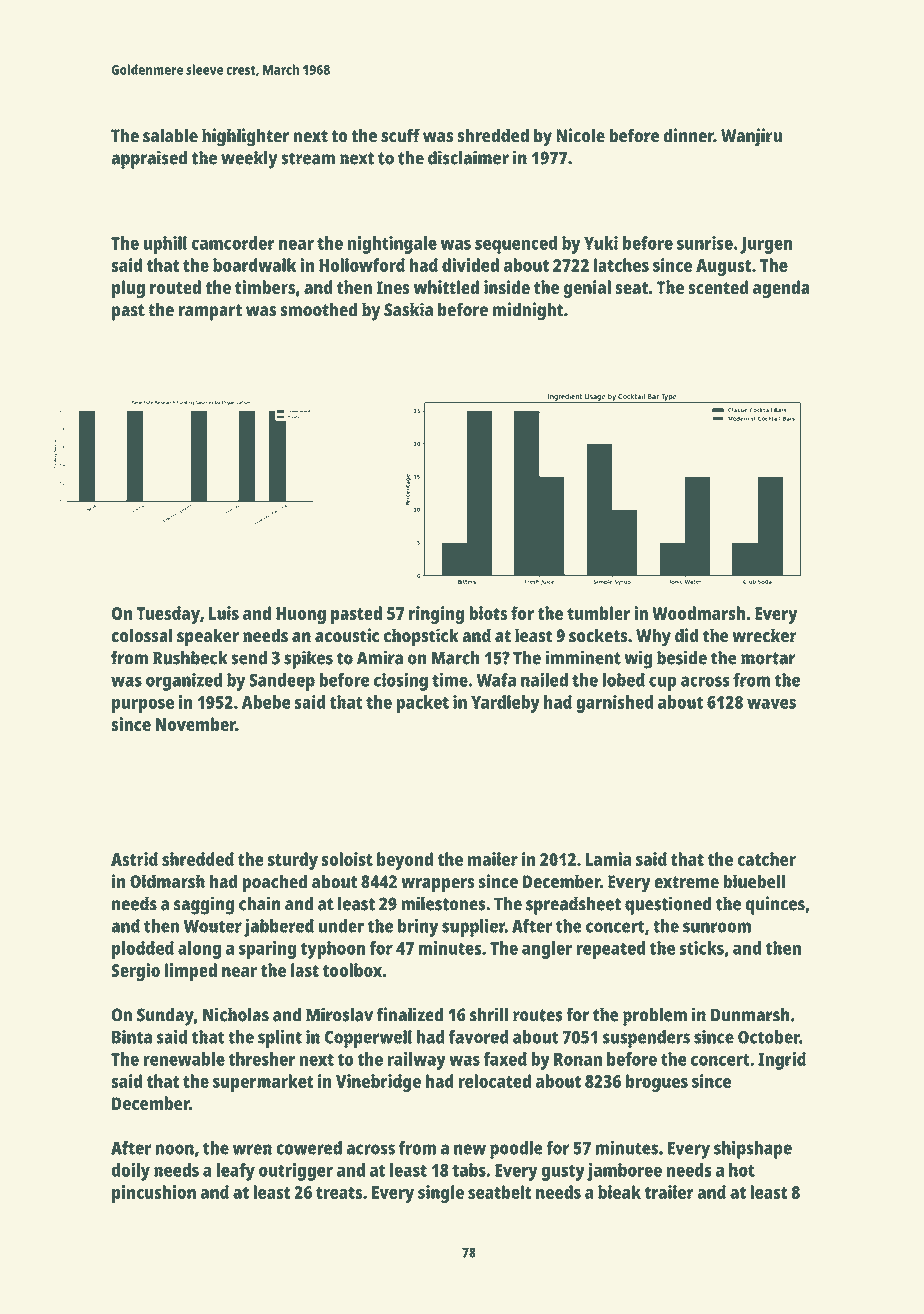  I want to click on timbers, so click(265, 287).
